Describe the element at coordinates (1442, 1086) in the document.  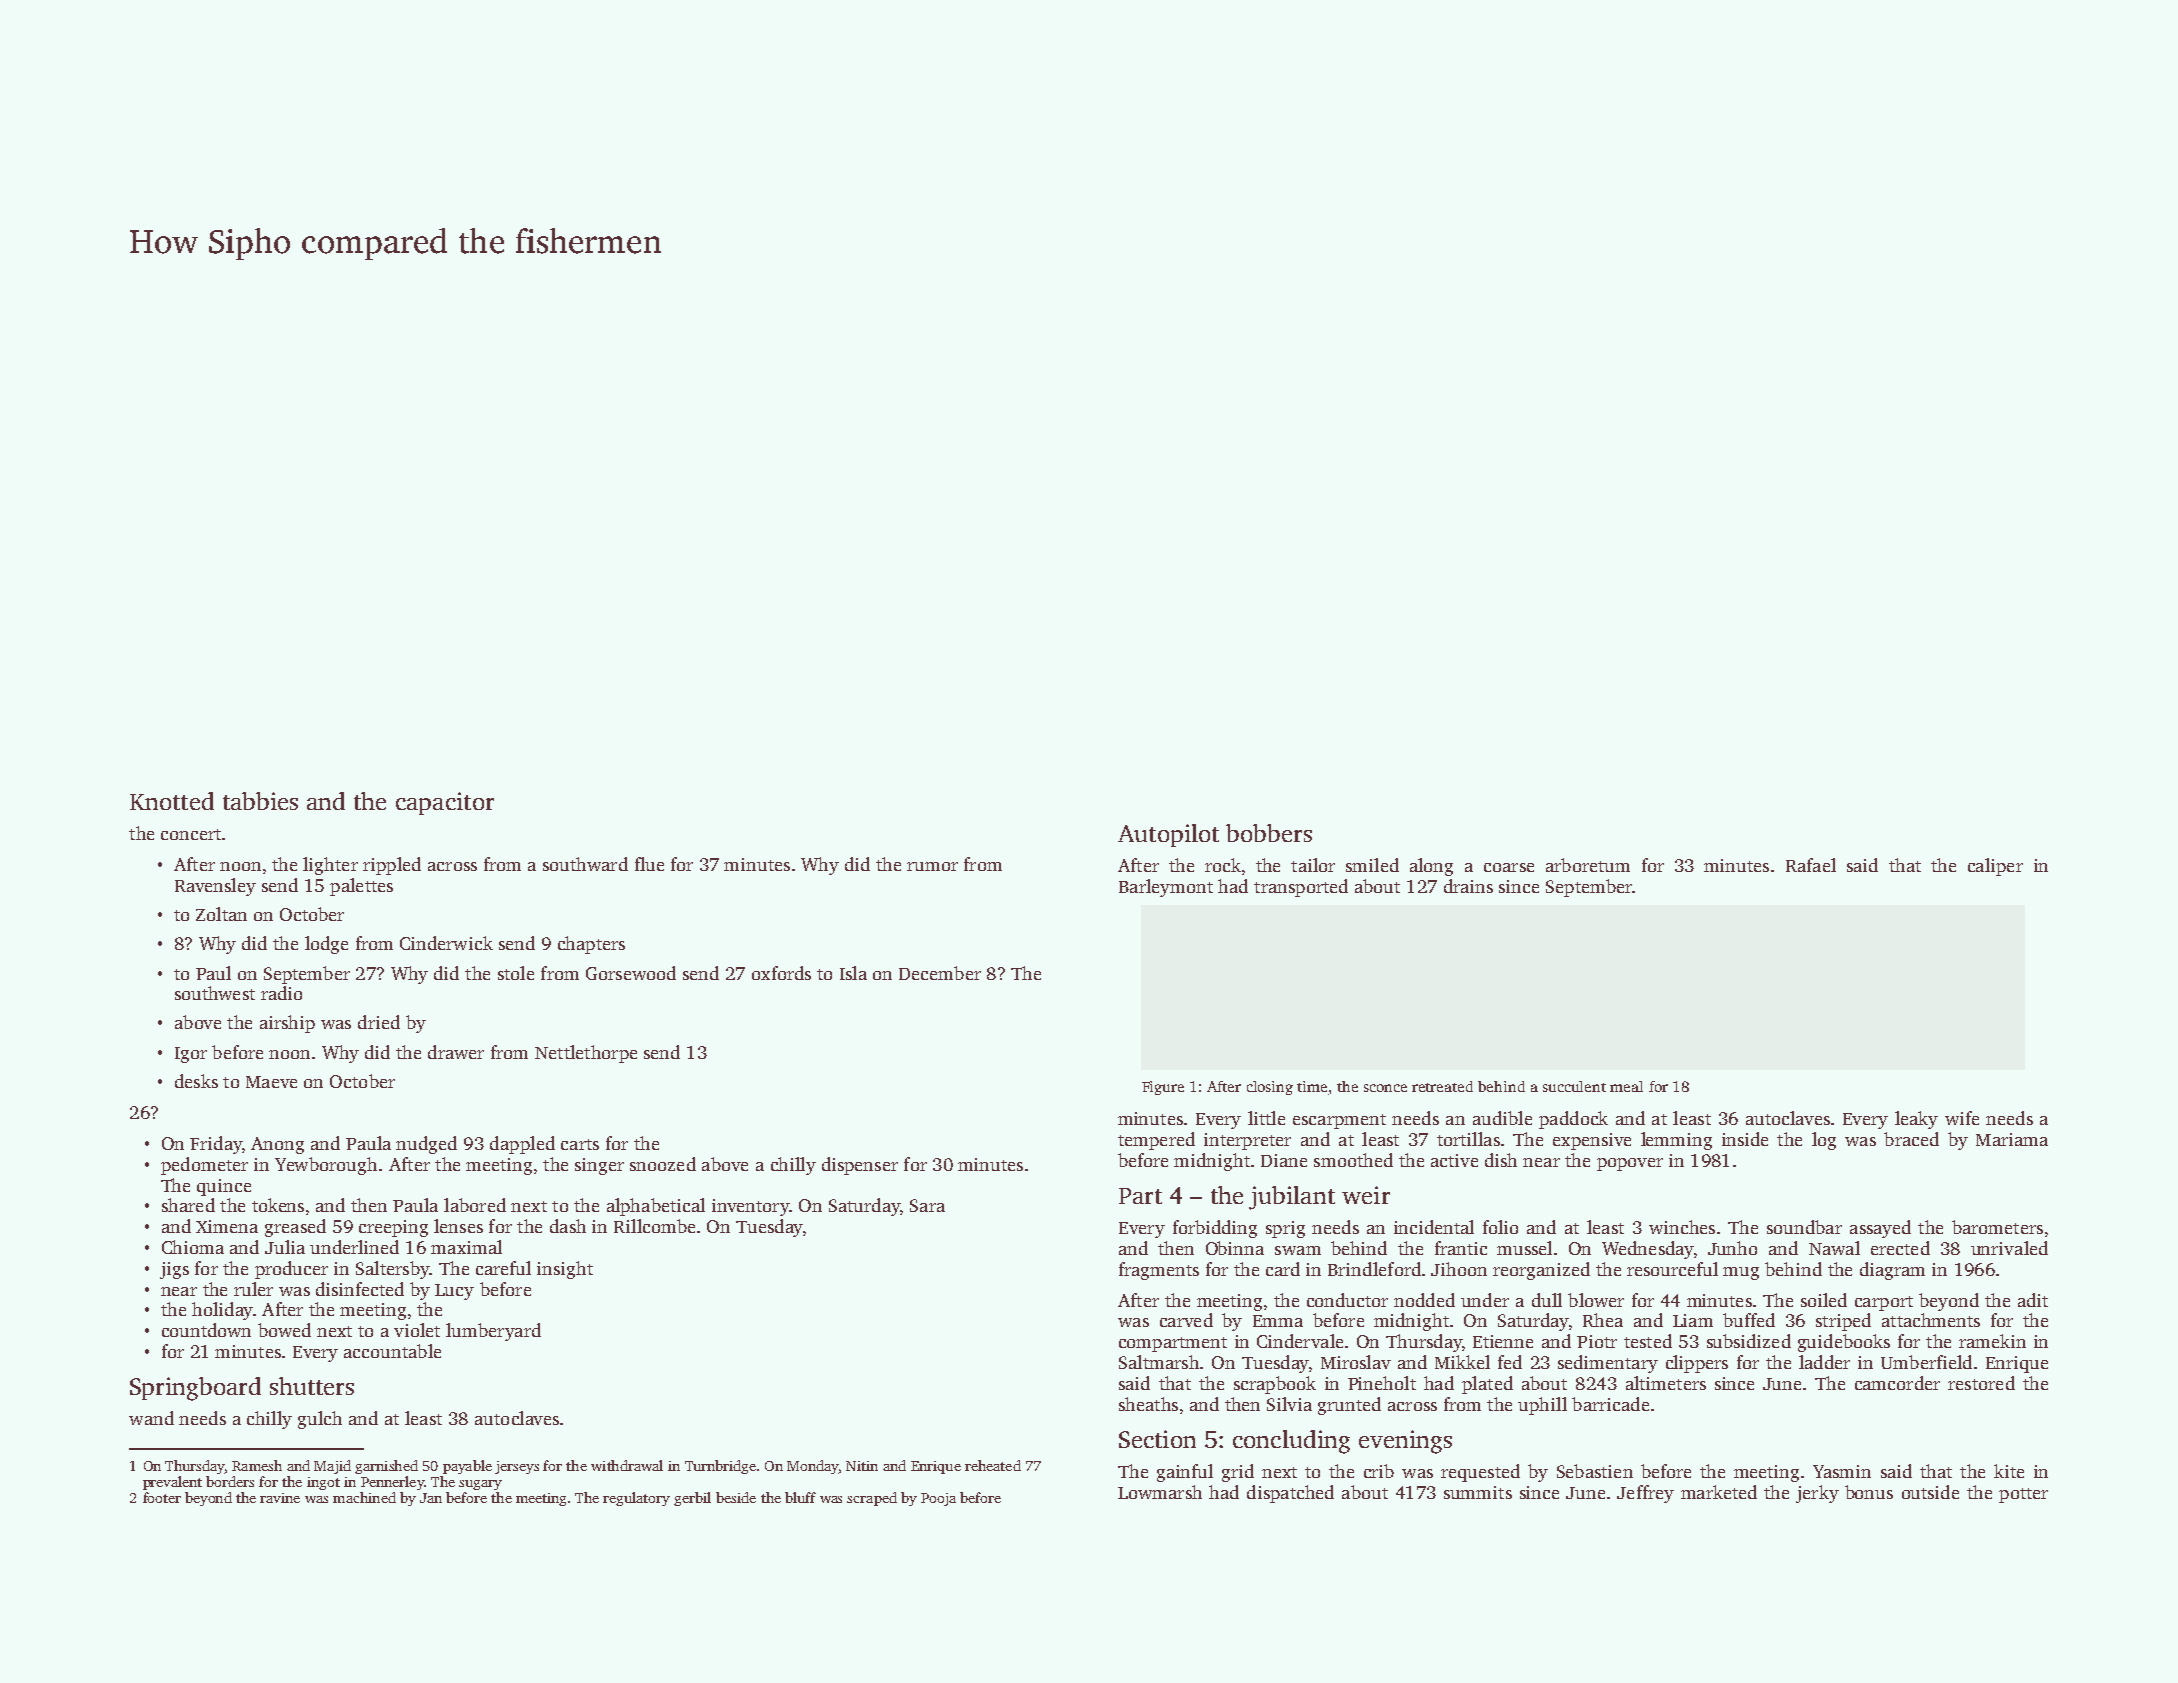
I see `retreated` at that location.
